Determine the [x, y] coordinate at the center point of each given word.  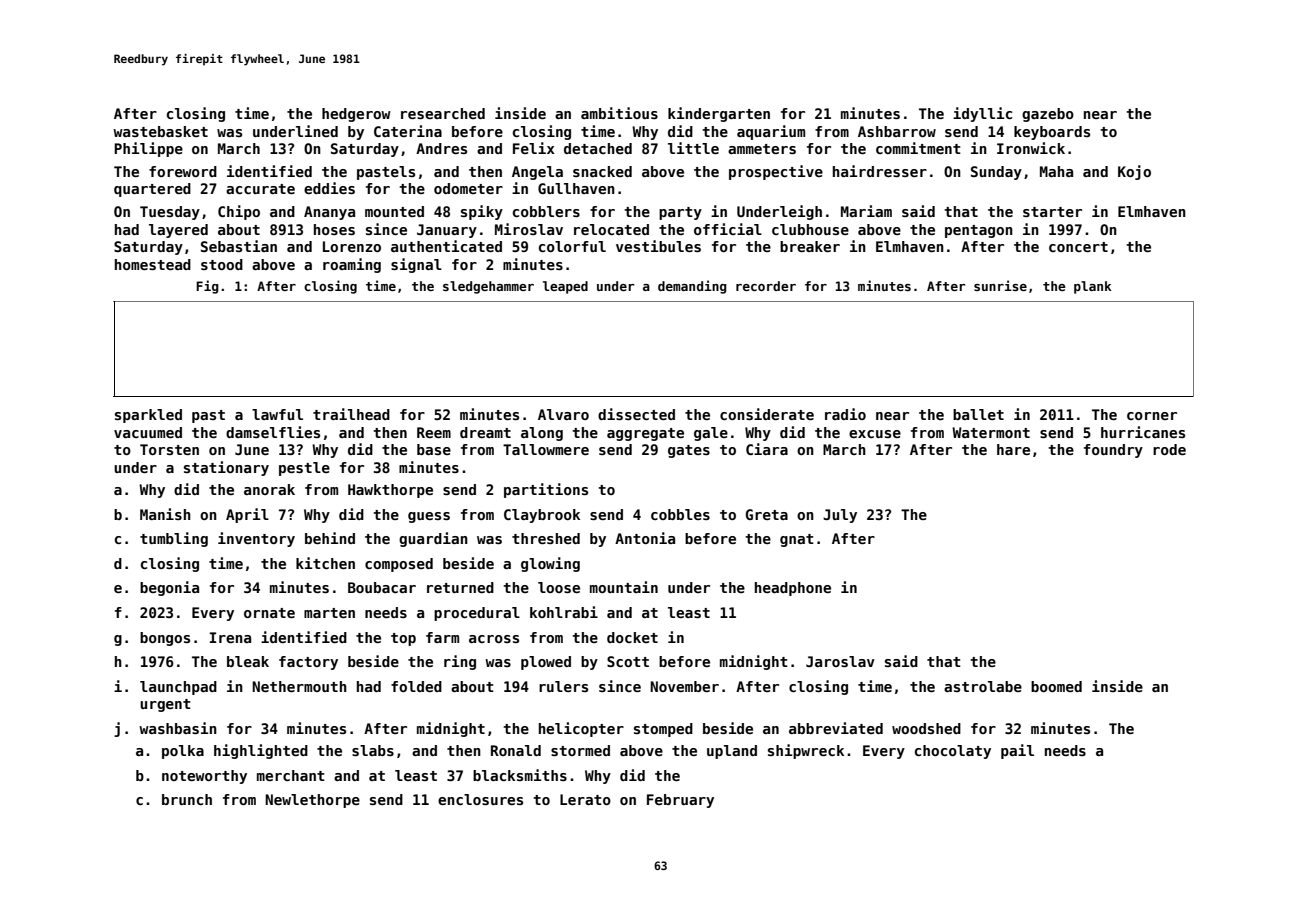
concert [1078, 247]
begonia [169, 588]
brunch [187, 799]
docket [632, 637]
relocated [611, 229]
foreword [183, 171]
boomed [1056, 686]
